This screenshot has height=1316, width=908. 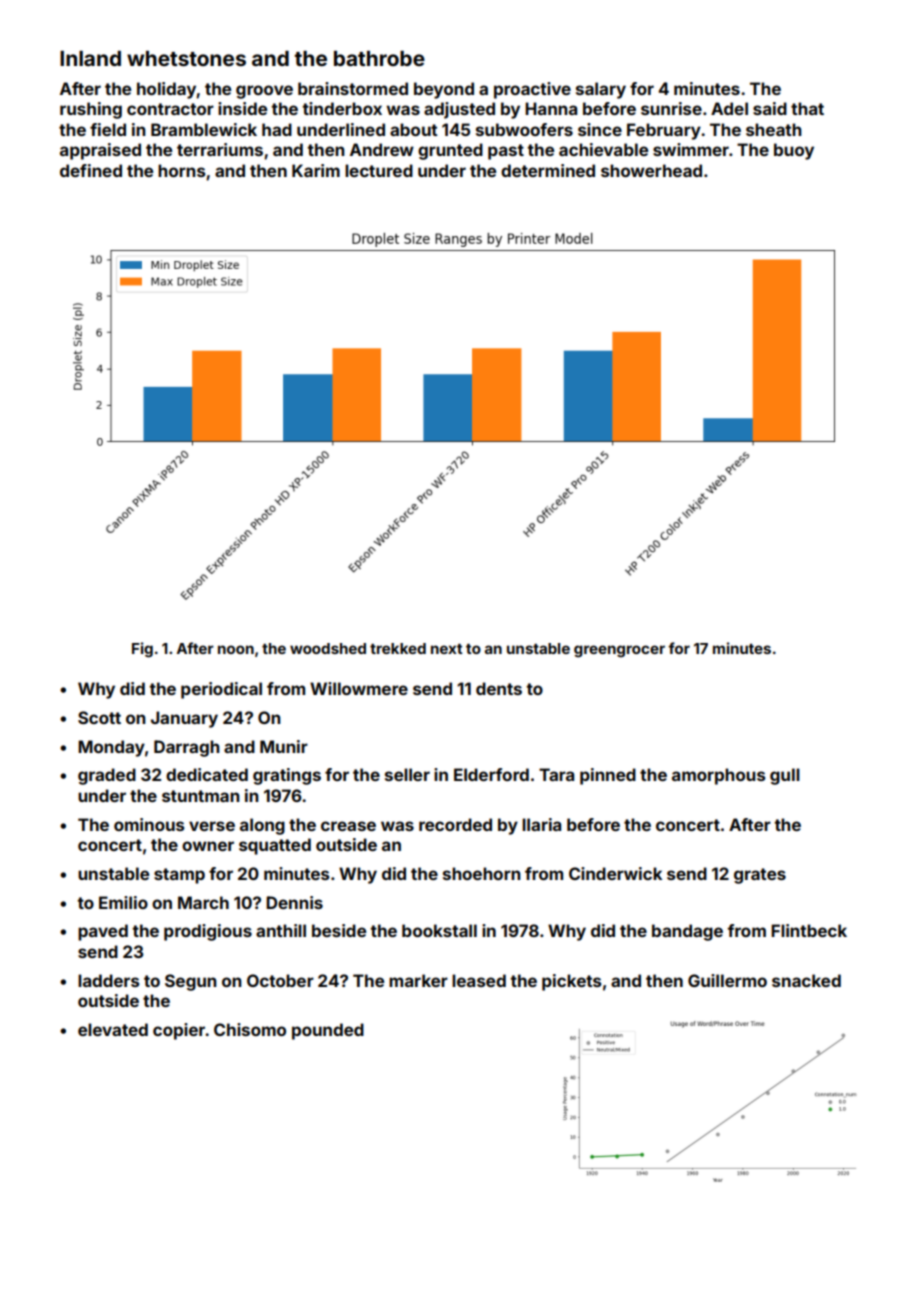 What do you see at coordinates (794, 151) in the screenshot?
I see `buoy` at bounding box center [794, 151].
